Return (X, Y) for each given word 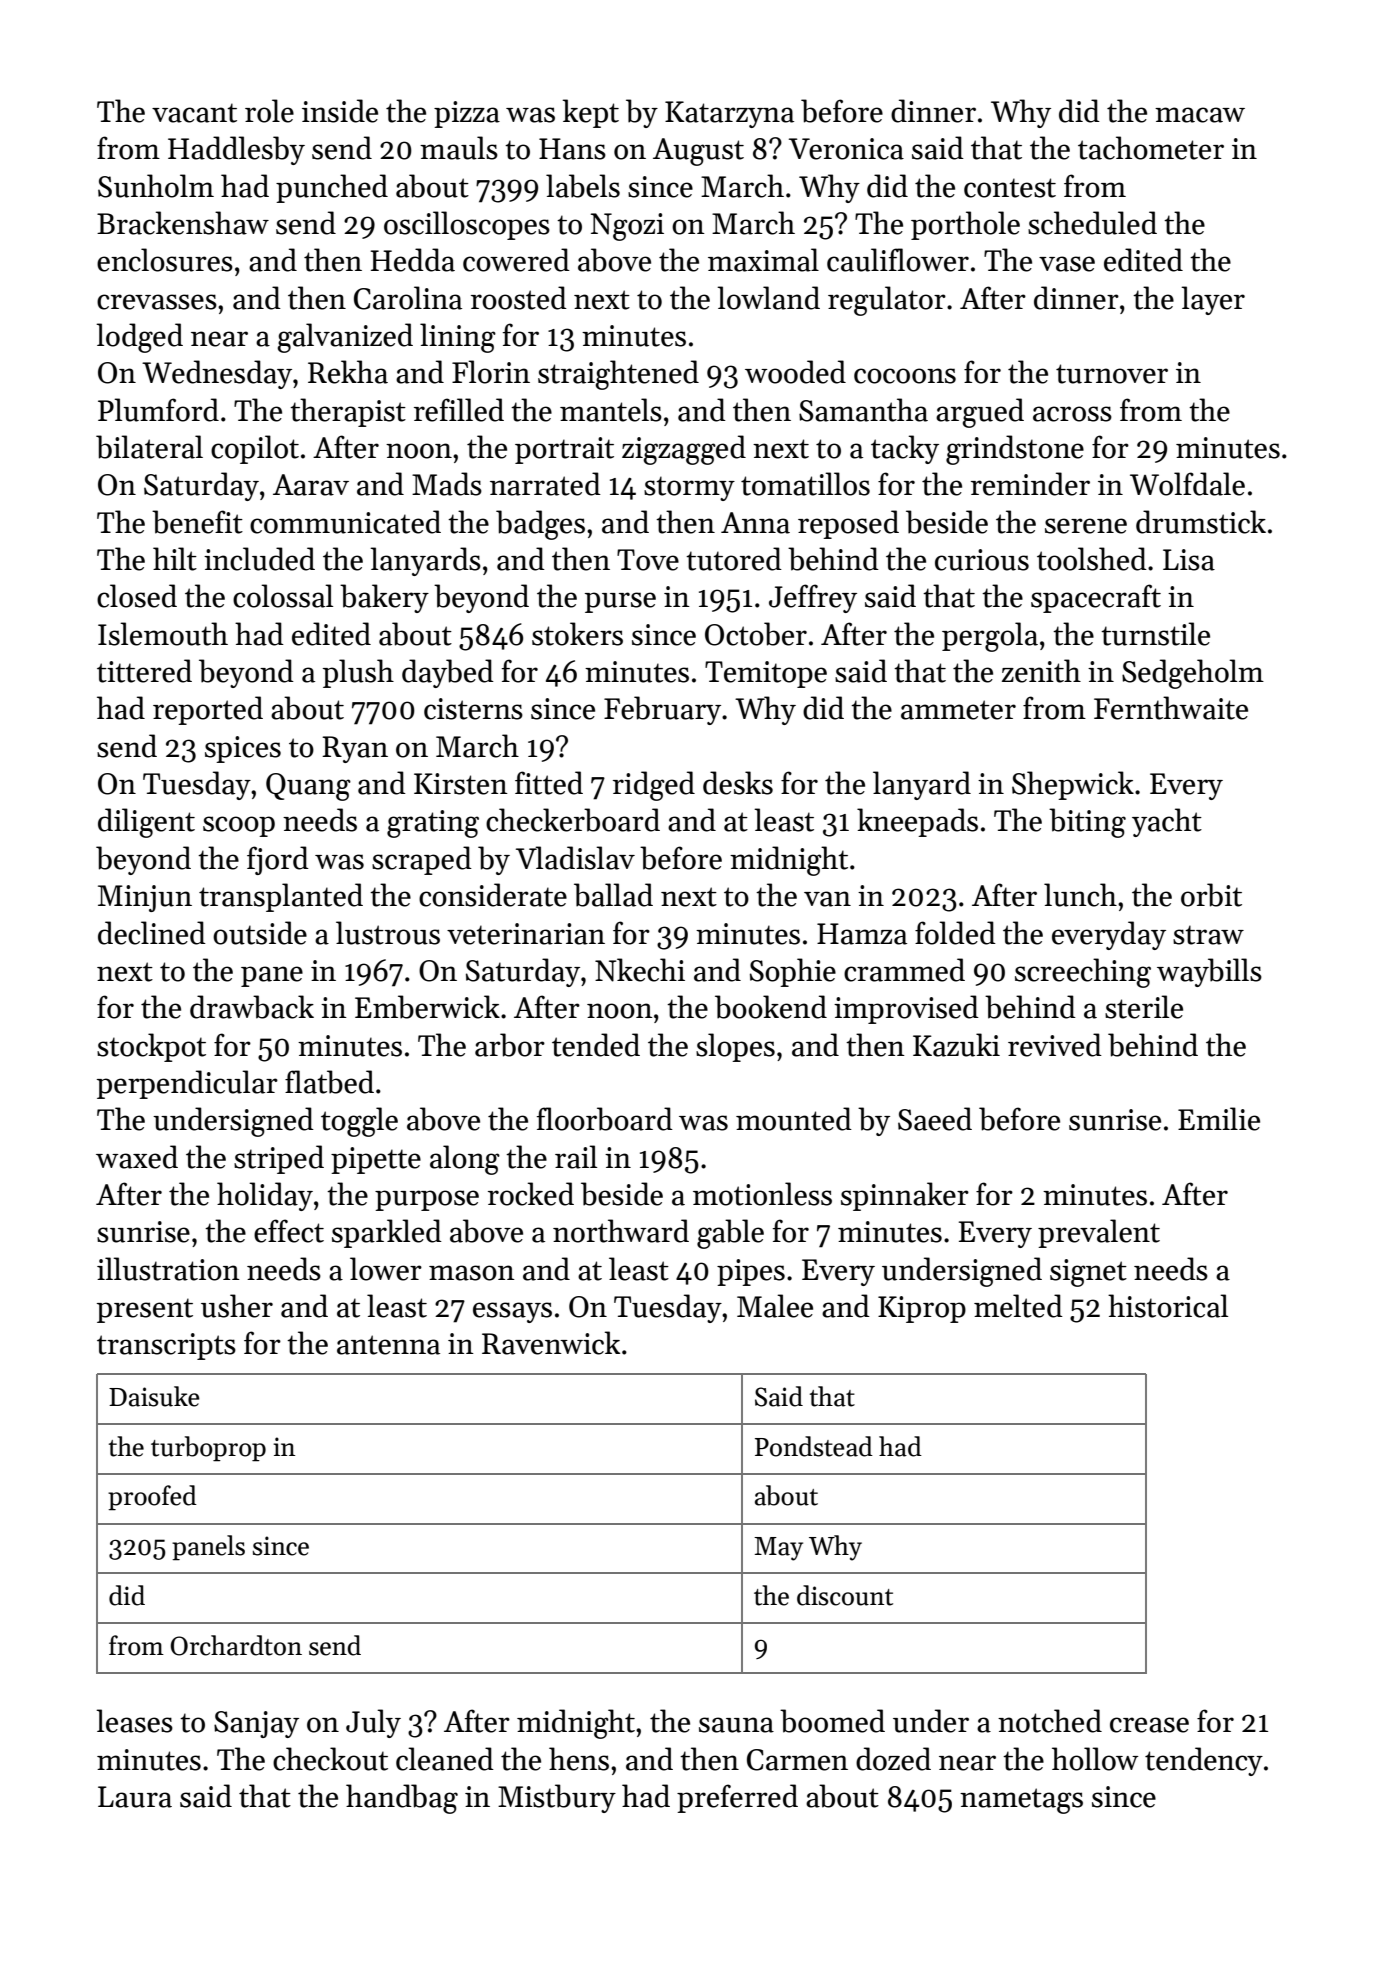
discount (845, 1595)
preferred (737, 1798)
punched (332, 188)
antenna (388, 1345)
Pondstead (814, 1446)
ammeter (958, 710)
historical (1168, 1306)
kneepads (917, 822)
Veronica (846, 149)
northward (621, 1231)
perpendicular (187, 1084)
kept (591, 113)
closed (137, 596)
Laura (135, 1797)
